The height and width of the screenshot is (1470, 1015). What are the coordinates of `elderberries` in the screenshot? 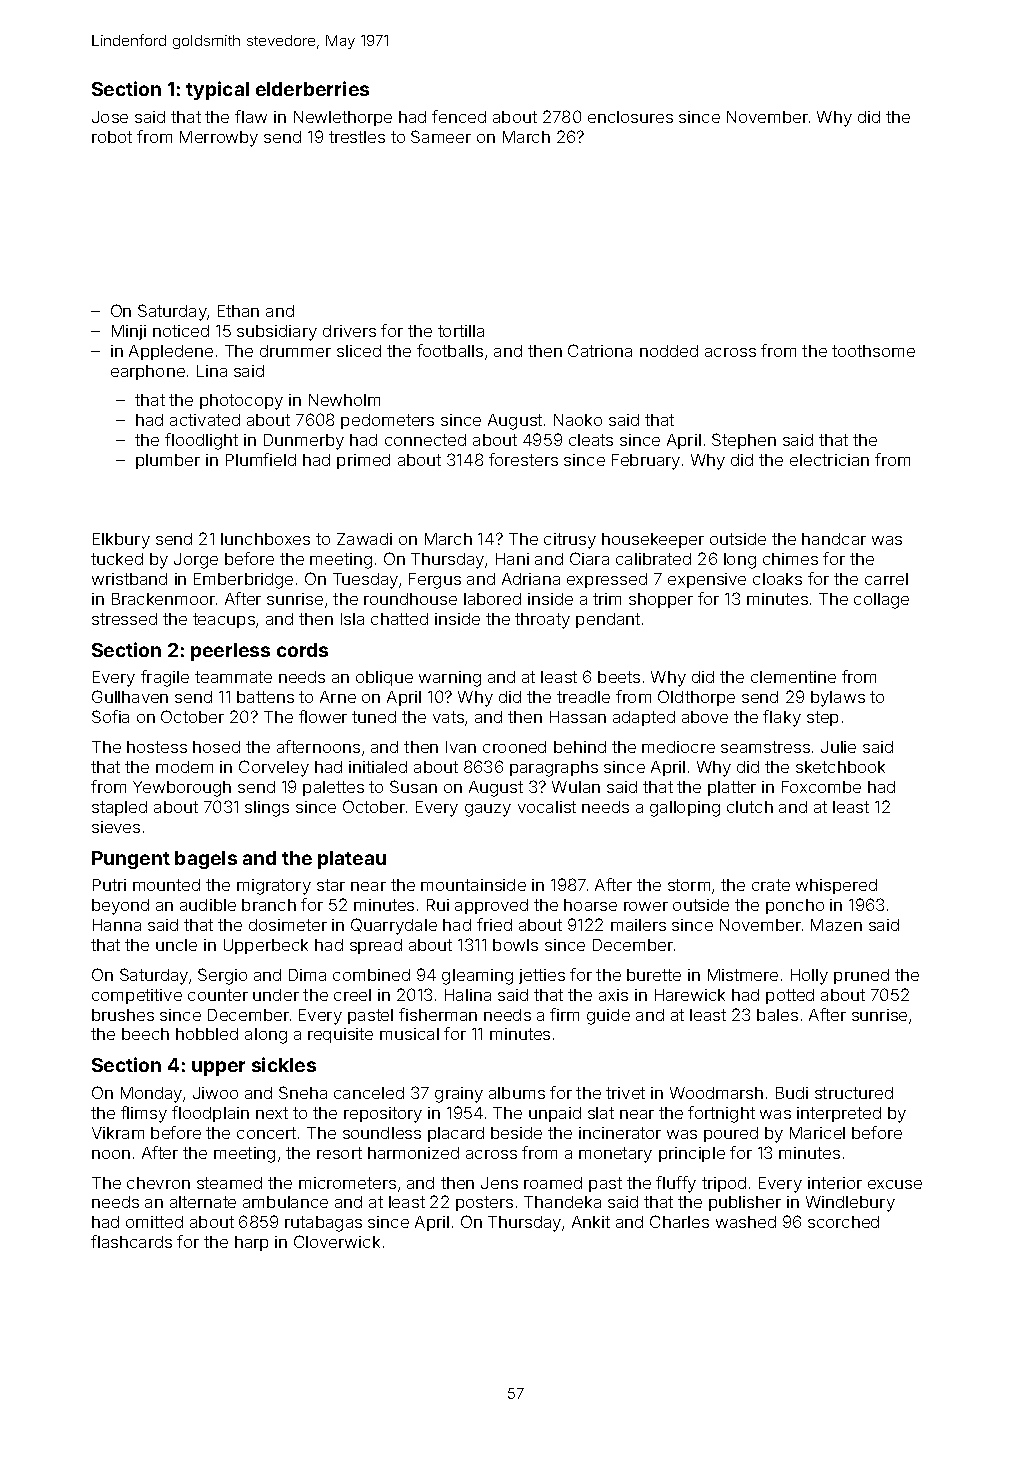 It's located at (312, 88).
